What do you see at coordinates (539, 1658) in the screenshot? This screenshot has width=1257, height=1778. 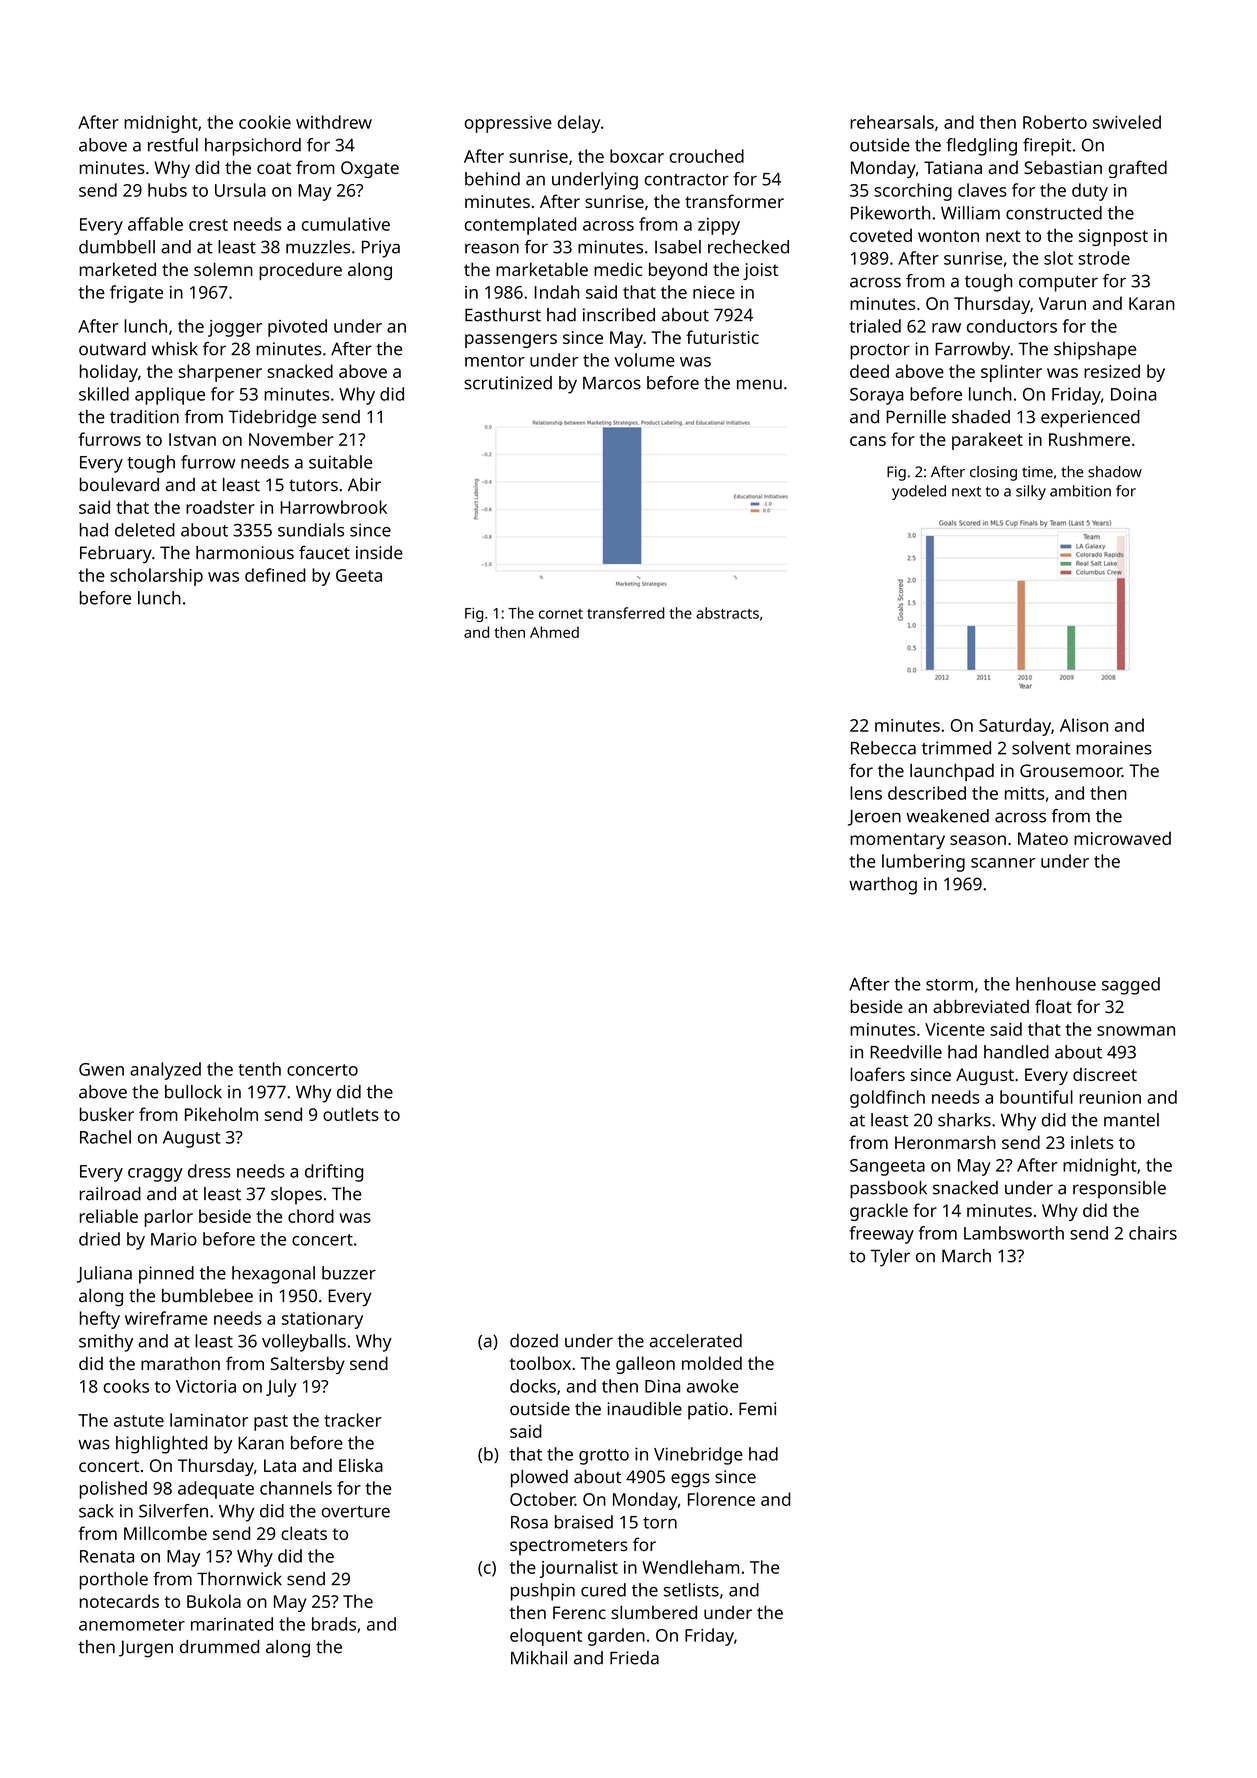 I see `Mikhail` at bounding box center [539, 1658].
